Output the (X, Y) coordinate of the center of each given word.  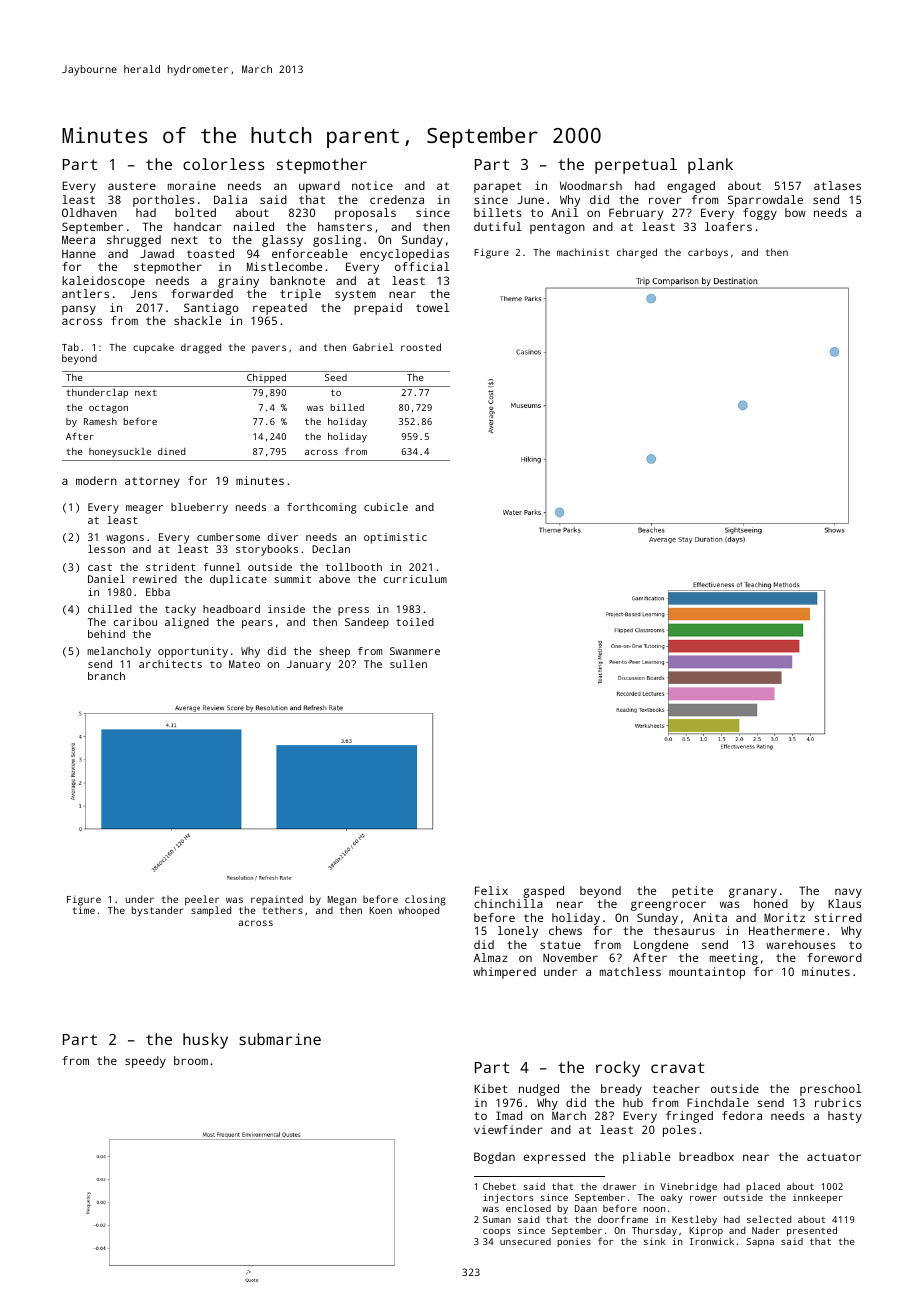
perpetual (636, 166)
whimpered (504, 973)
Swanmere (415, 651)
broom (191, 1060)
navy (848, 893)
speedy (145, 1062)
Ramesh (100, 421)
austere (132, 186)
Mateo (244, 664)
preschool (830, 1090)
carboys (708, 253)
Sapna (760, 1242)
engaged (691, 187)
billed (347, 407)
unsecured (525, 1241)
